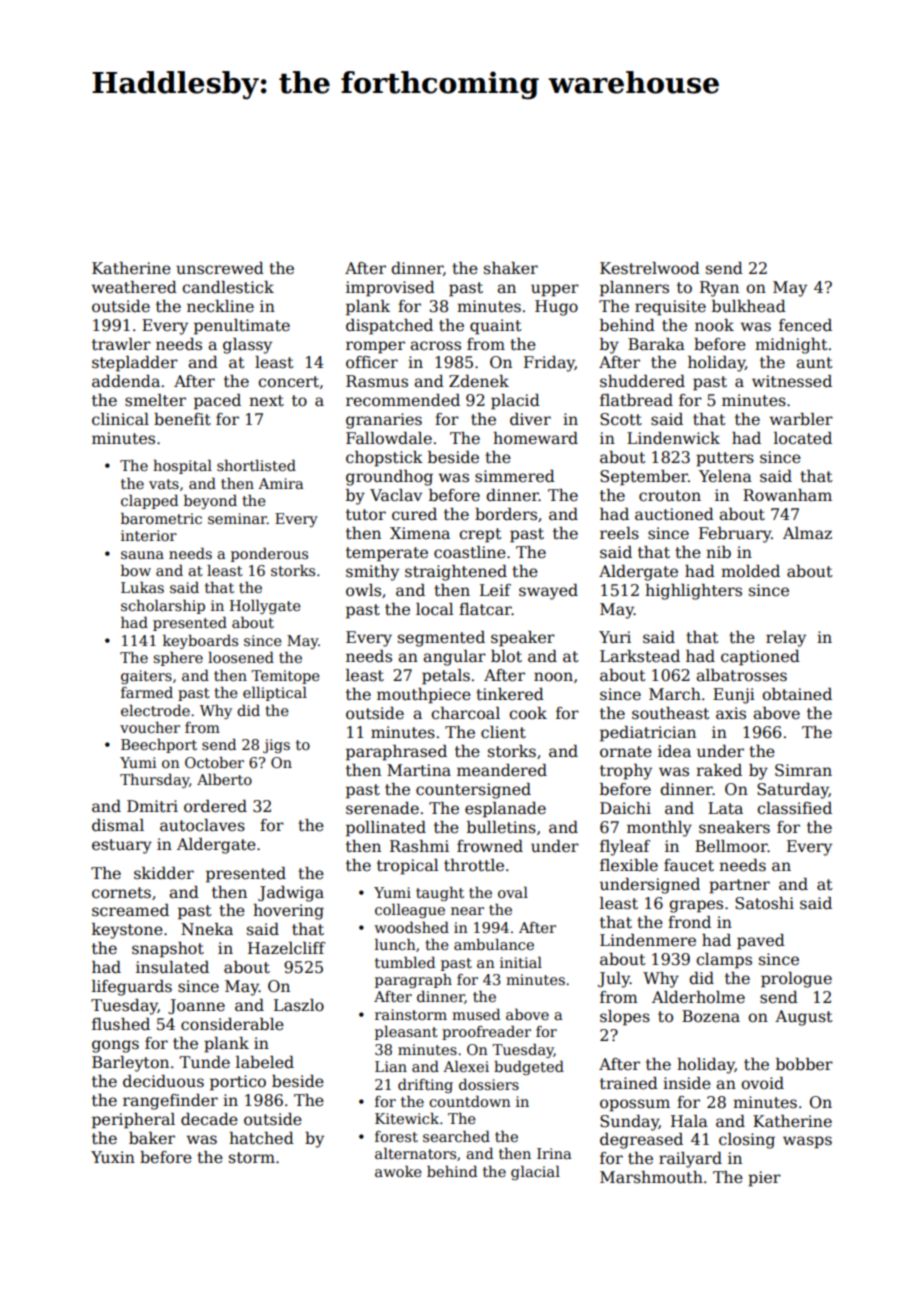 The width and height of the screenshot is (924, 1308). I want to click on straightened, so click(456, 573).
